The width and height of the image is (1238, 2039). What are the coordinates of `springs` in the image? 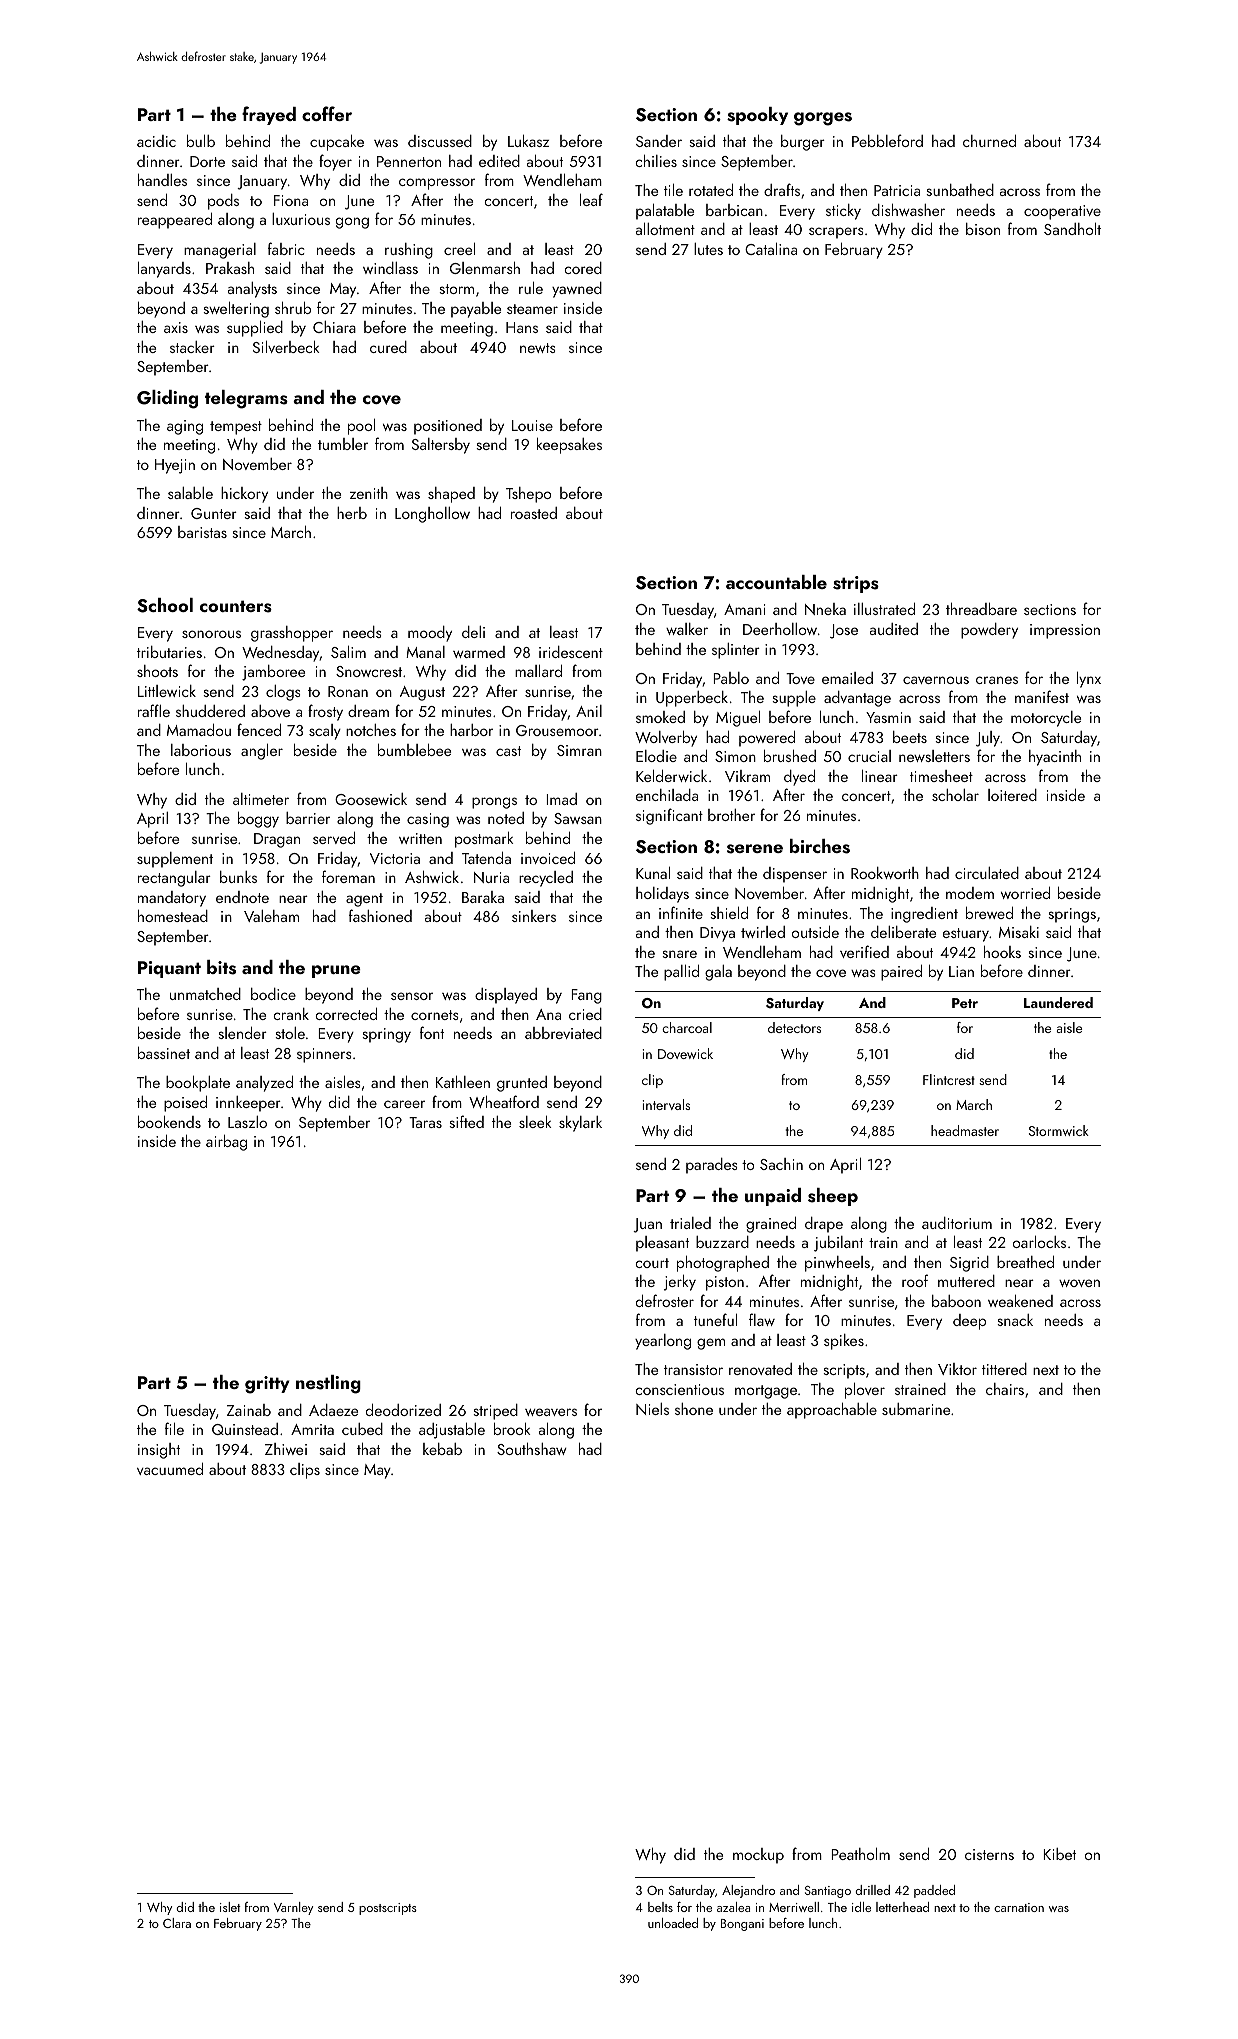 It's located at (1072, 915).
